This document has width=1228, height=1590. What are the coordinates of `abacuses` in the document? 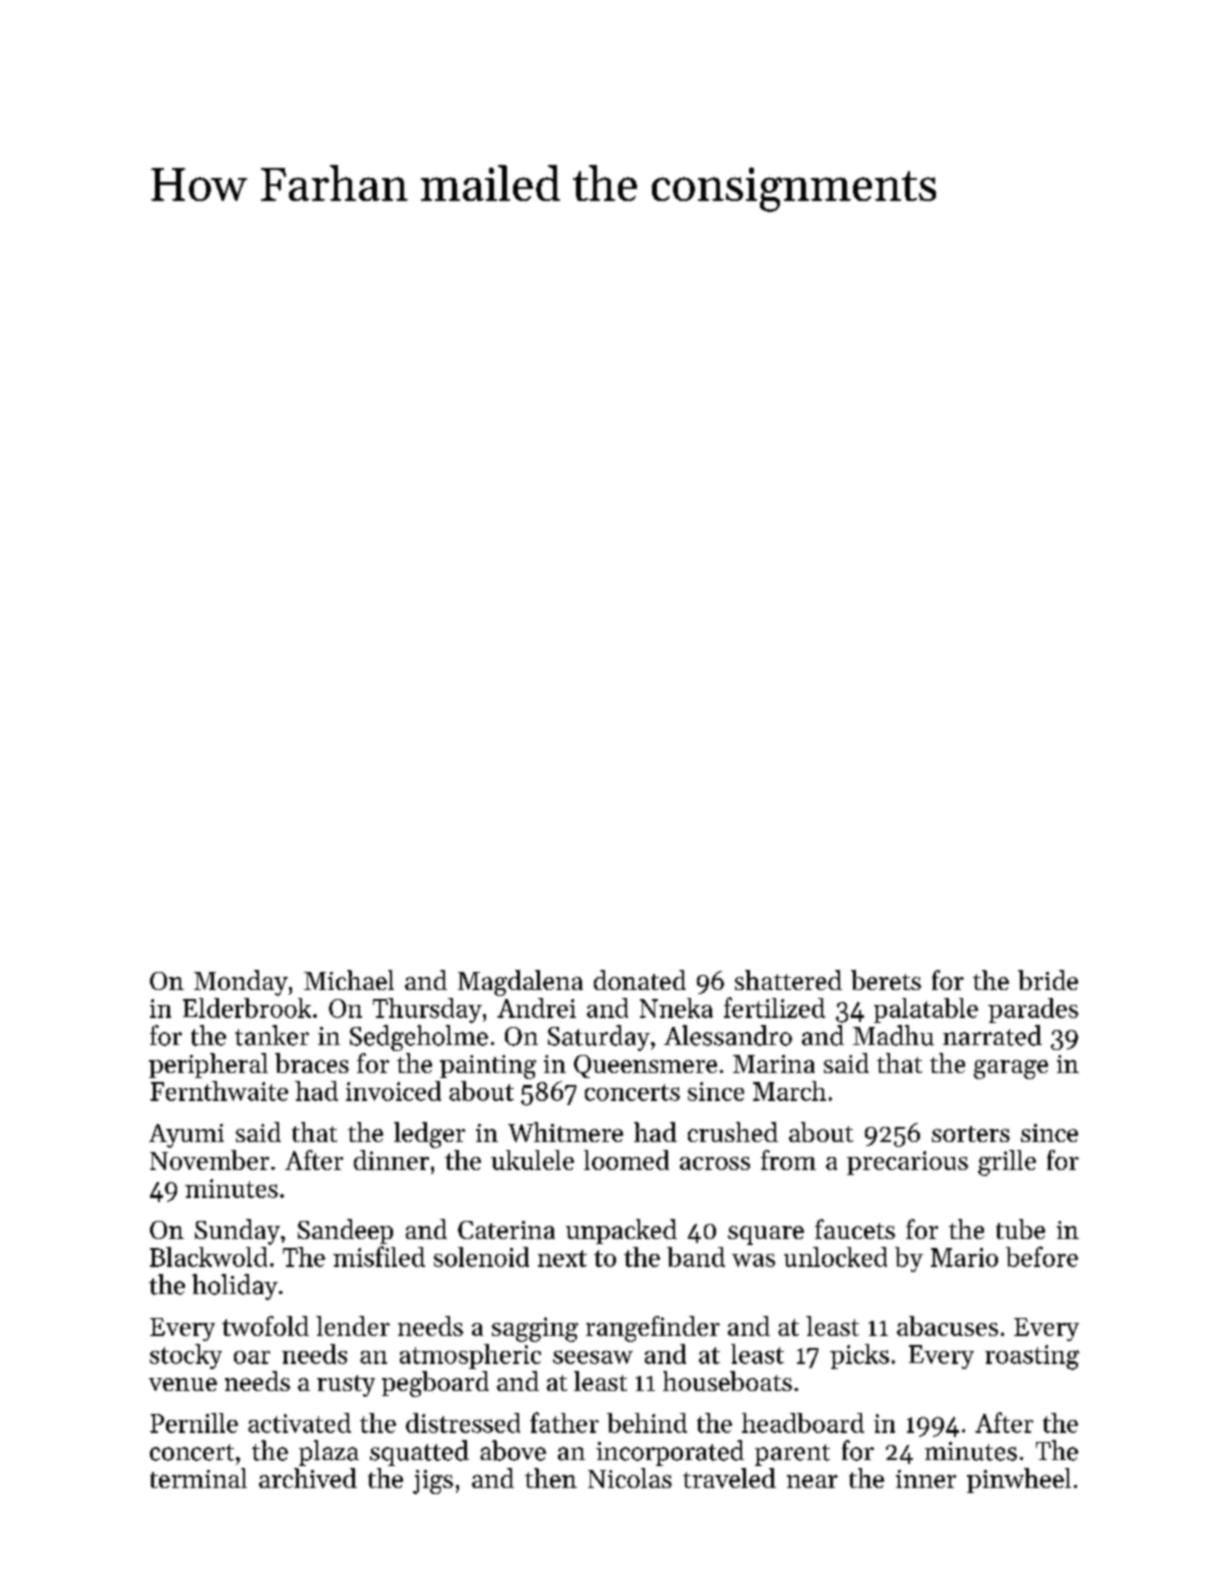 It's located at (947, 1326).
